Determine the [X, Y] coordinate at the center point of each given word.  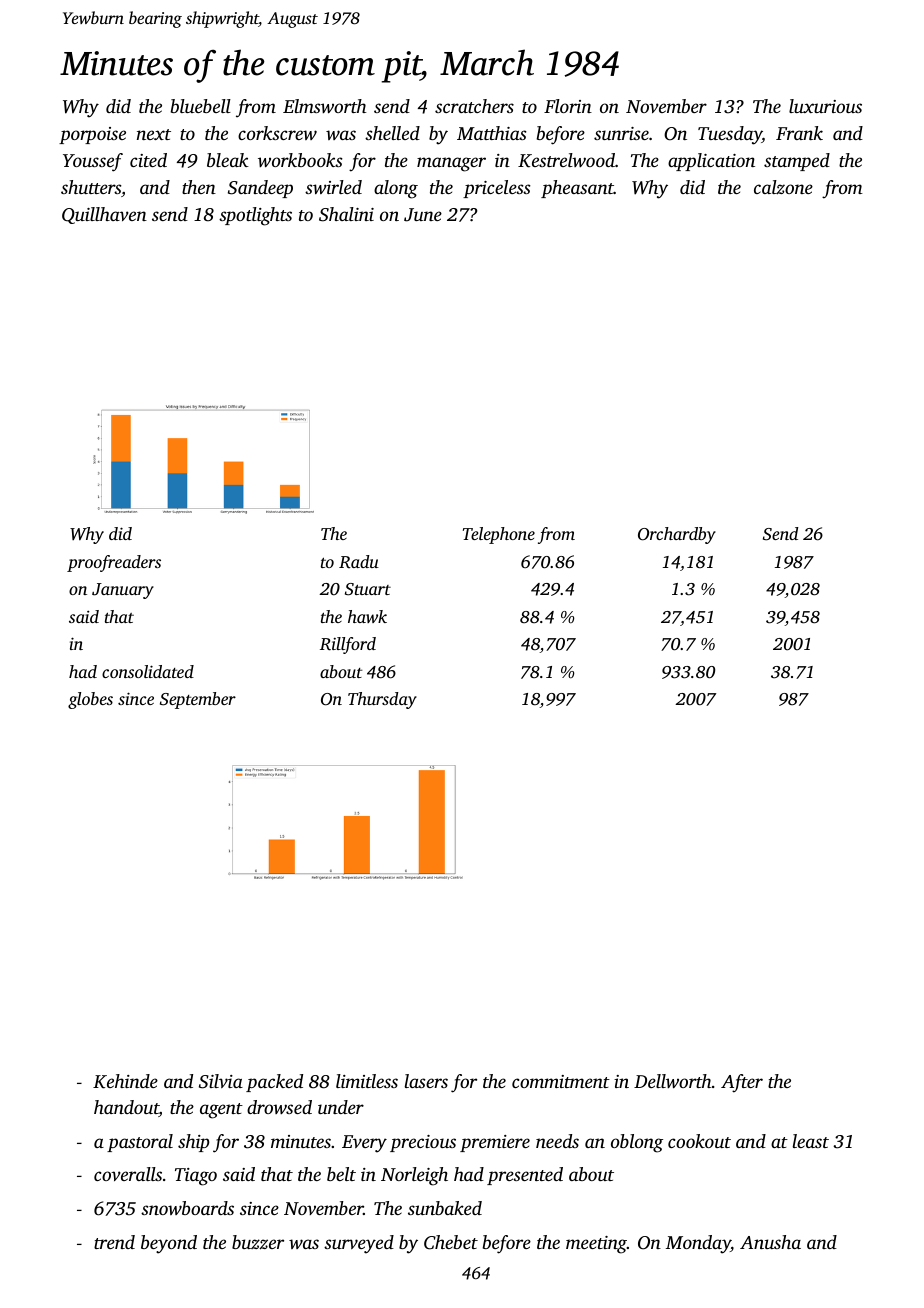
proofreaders [114, 563]
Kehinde [125, 1081]
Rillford [348, 645]
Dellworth [673, 1081]
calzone [783, 187]
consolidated [148, 671]
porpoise [92, 135]
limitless [367, 1081]
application [711, 162]
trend [114, 1242]
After [742, 1083]
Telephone [499, 535]
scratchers [474, 106]
